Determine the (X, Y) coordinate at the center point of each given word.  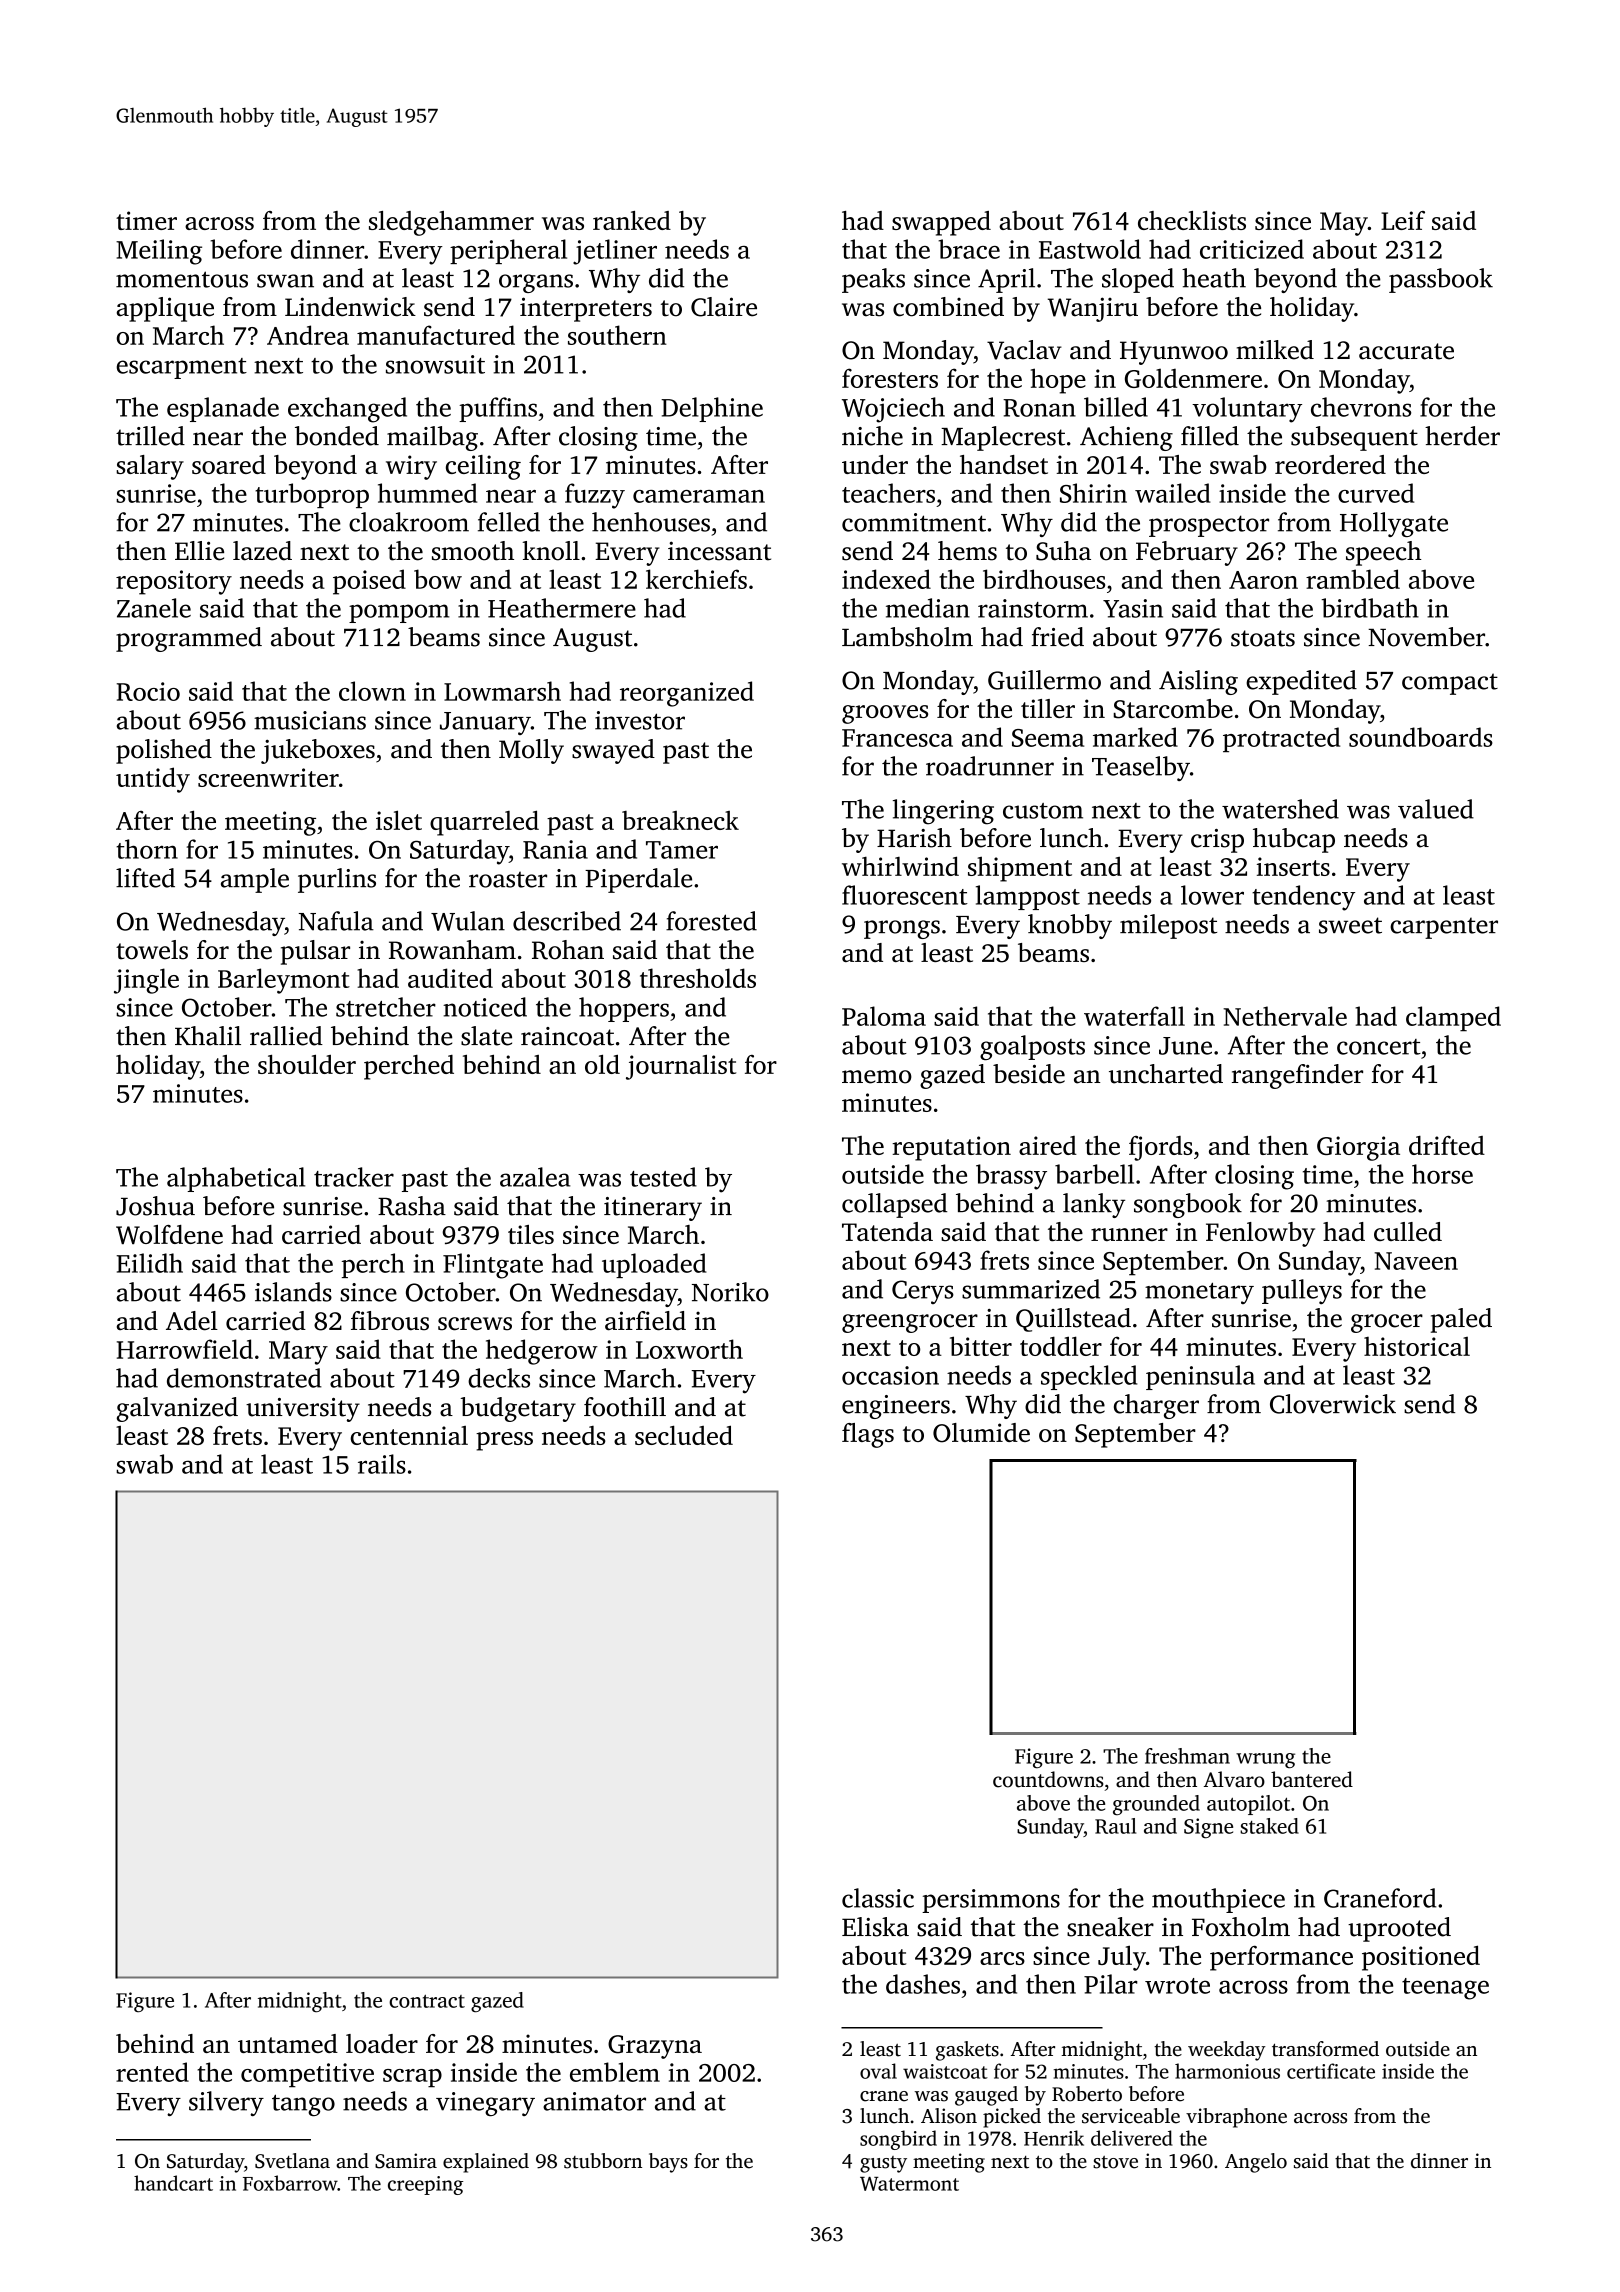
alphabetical (236, 1179)
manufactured (436, 335)
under (875, 464)
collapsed (894, 1205)
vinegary (485, 2104)
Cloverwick (1333, 1404)
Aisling (1198, 682)
